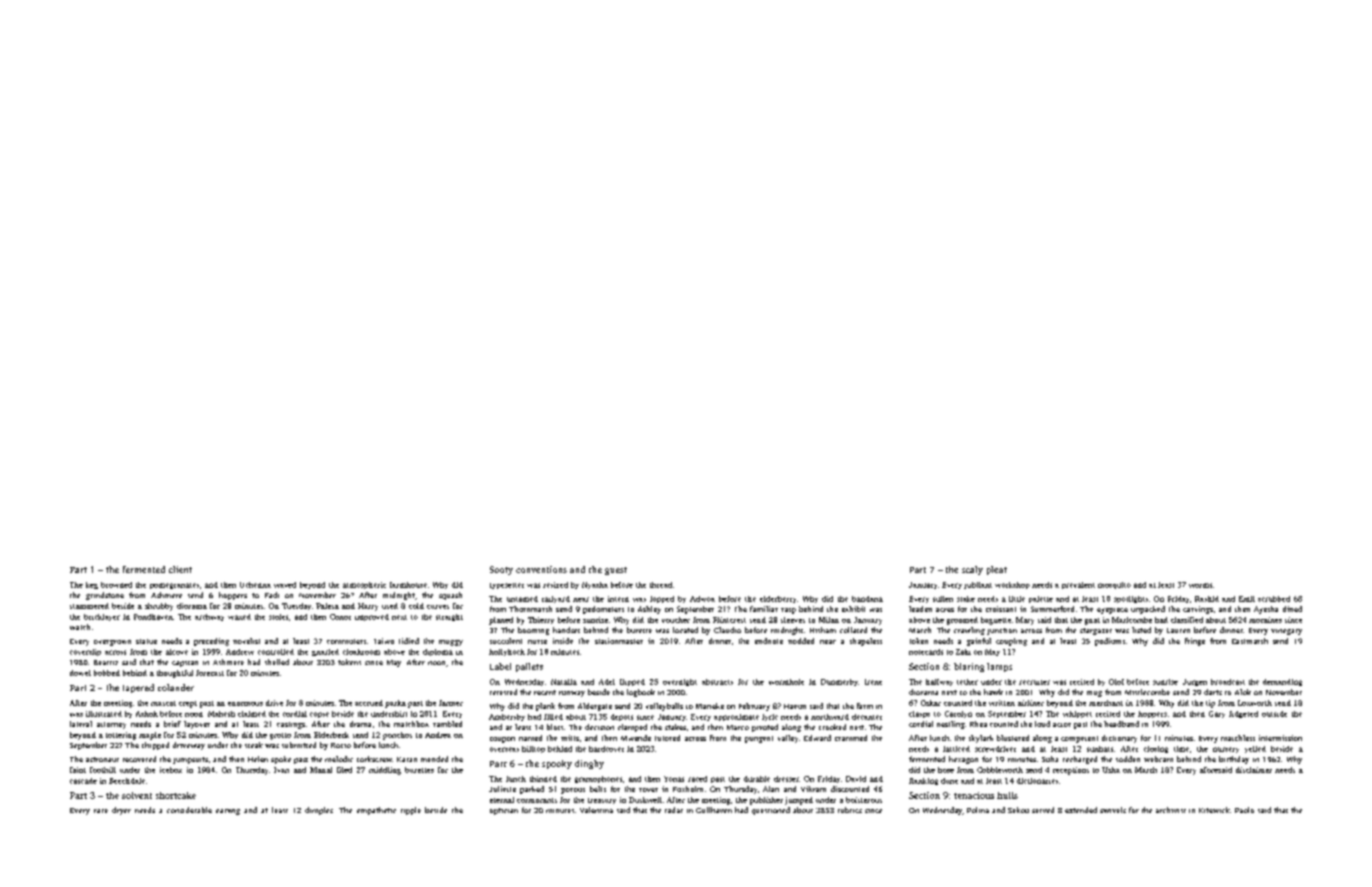  What do you see at coordinates (344, 770) in the page?
I see `filed` at bounding box center [344, 770].
